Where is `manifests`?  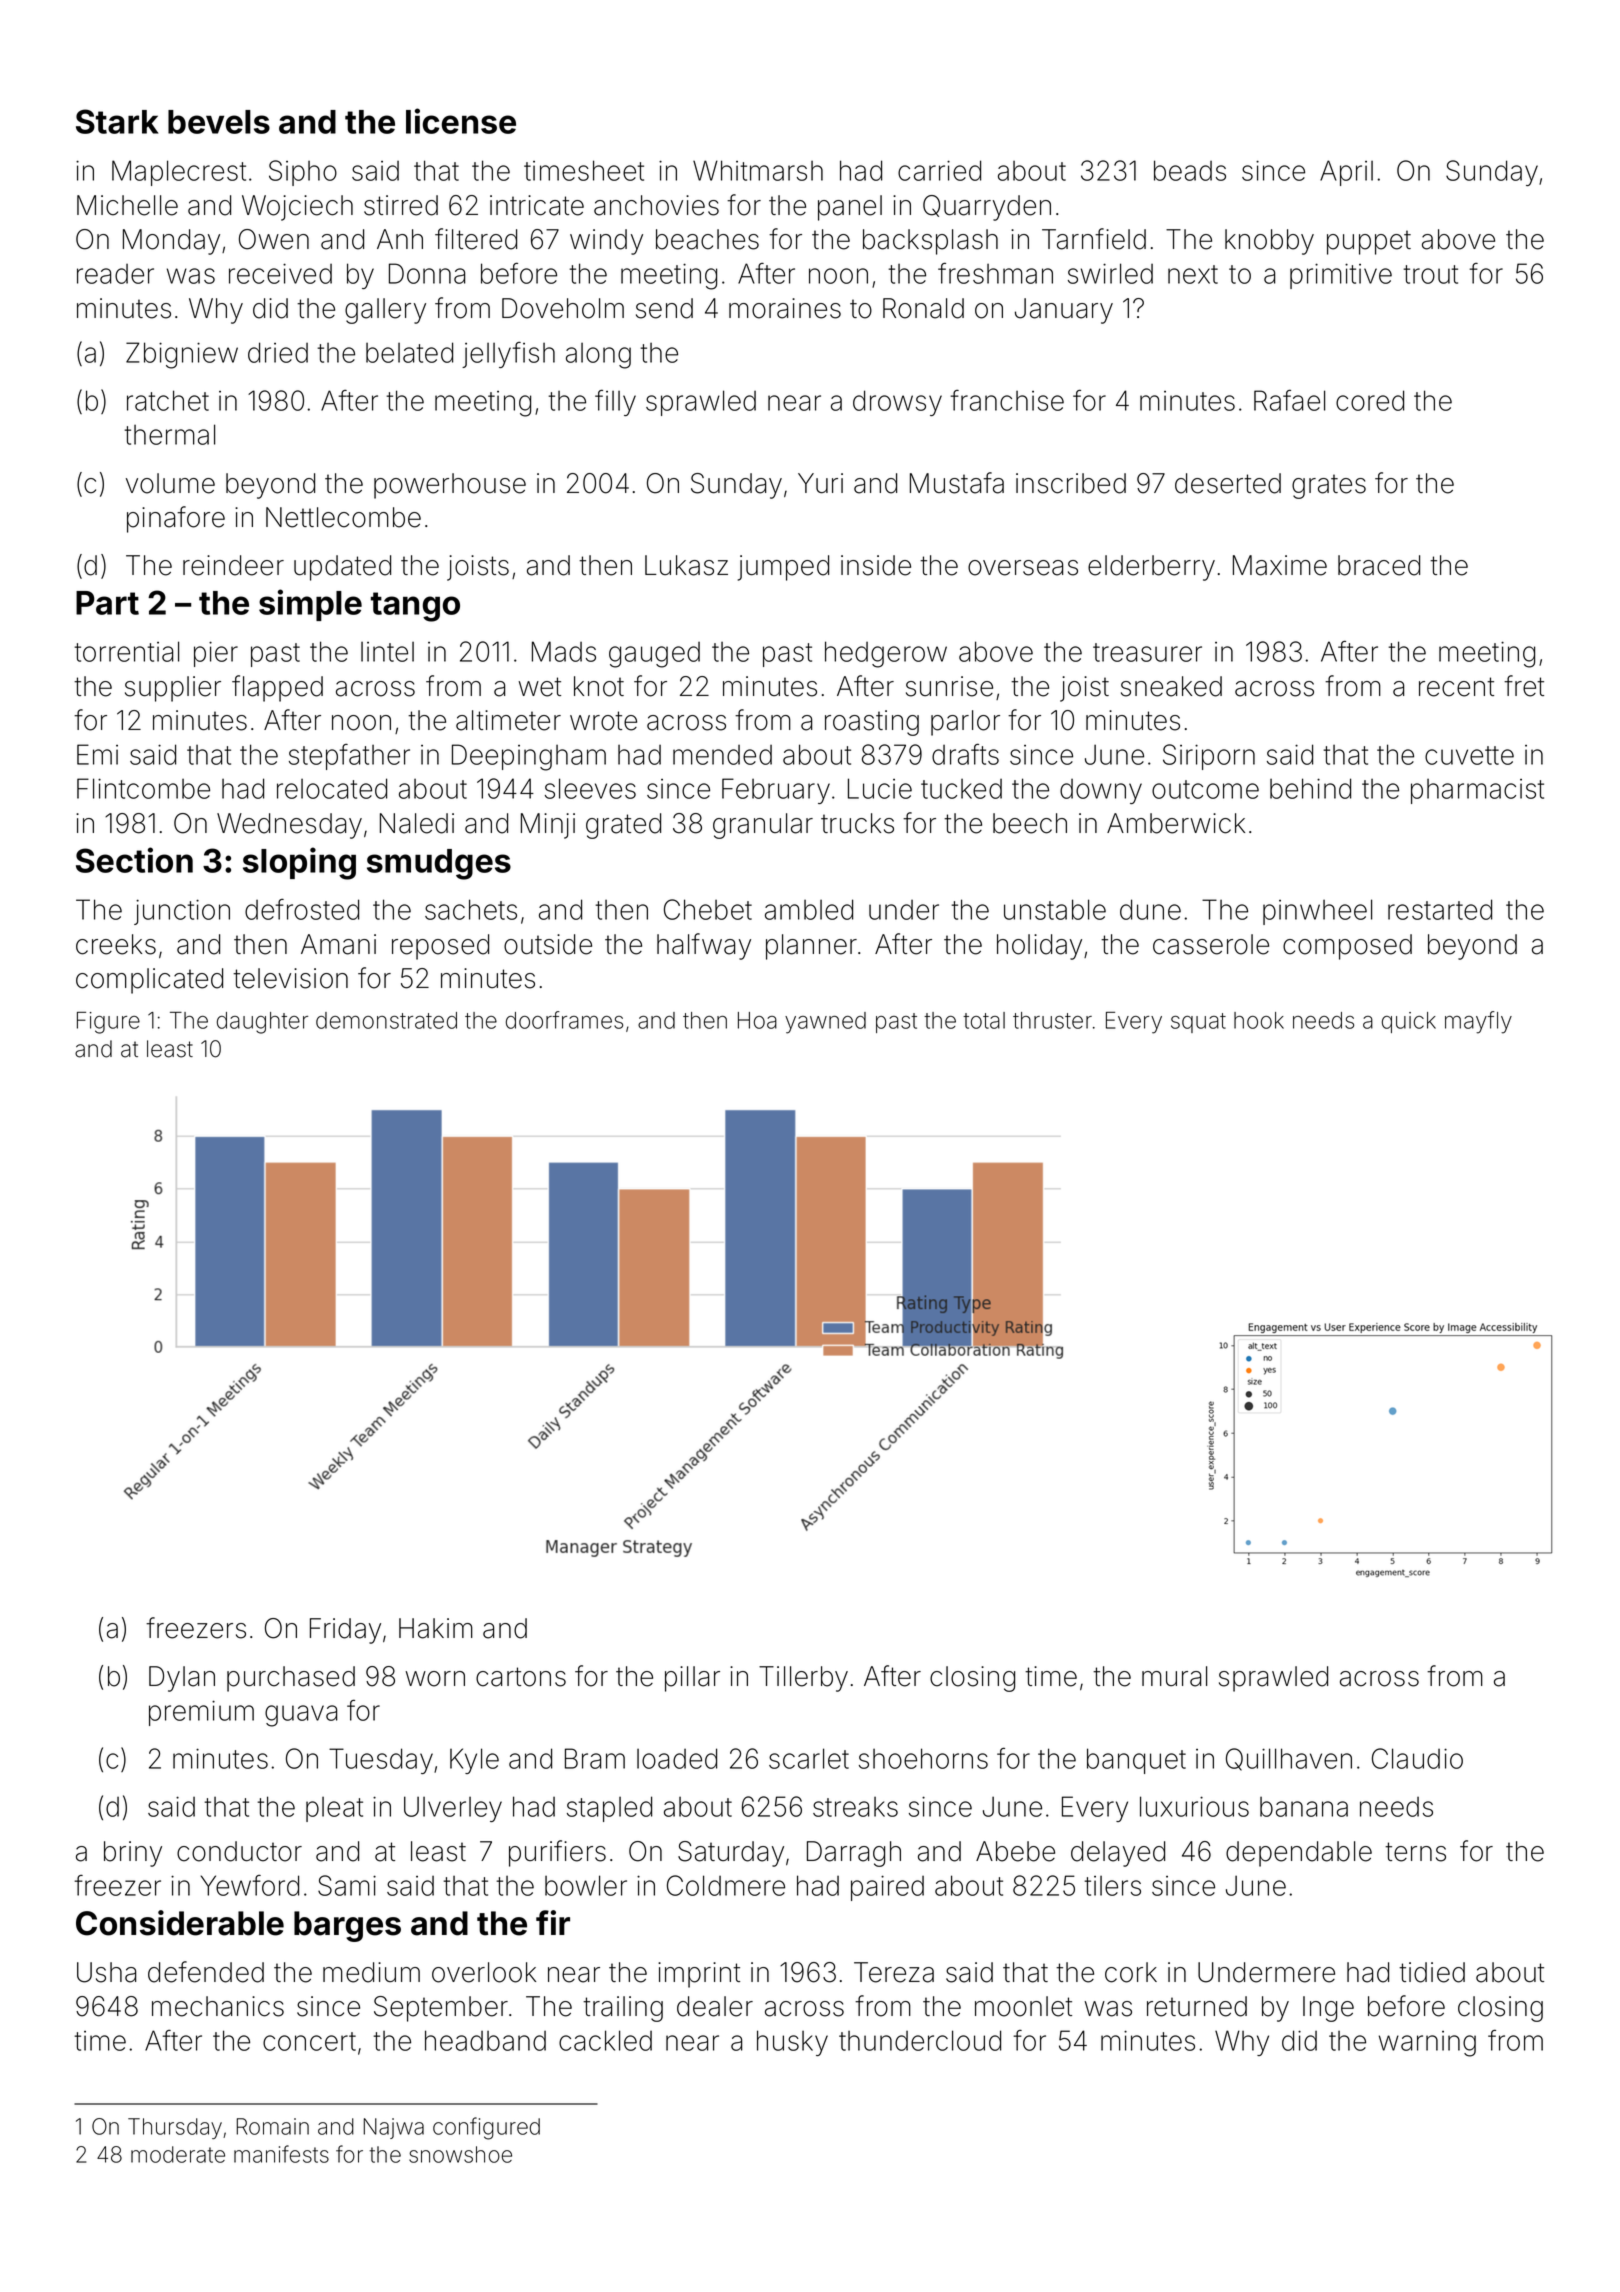
manifests is located at coordinates (281, 2154).
